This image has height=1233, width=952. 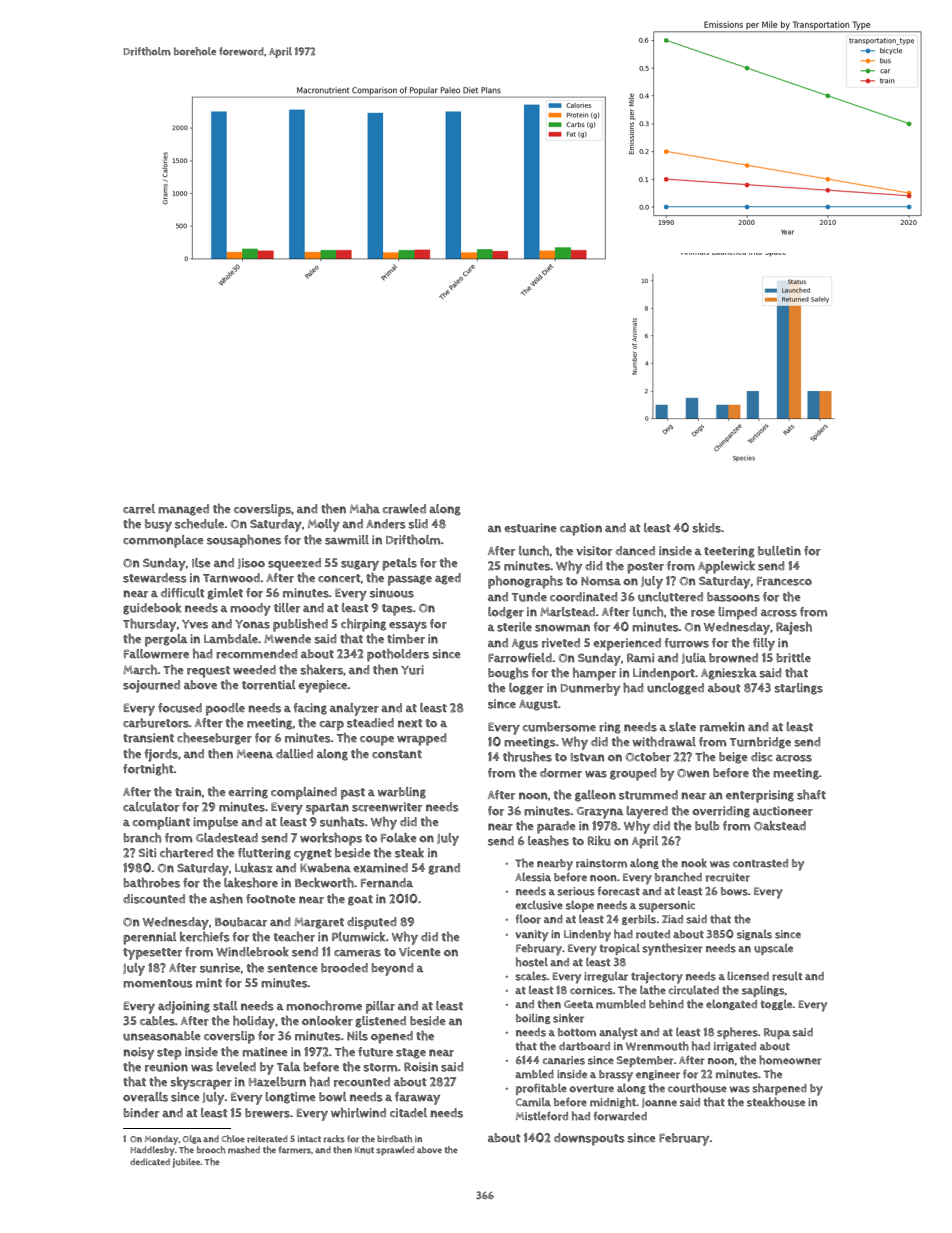 I want to click on schedule, so click(x=199, y=524).
